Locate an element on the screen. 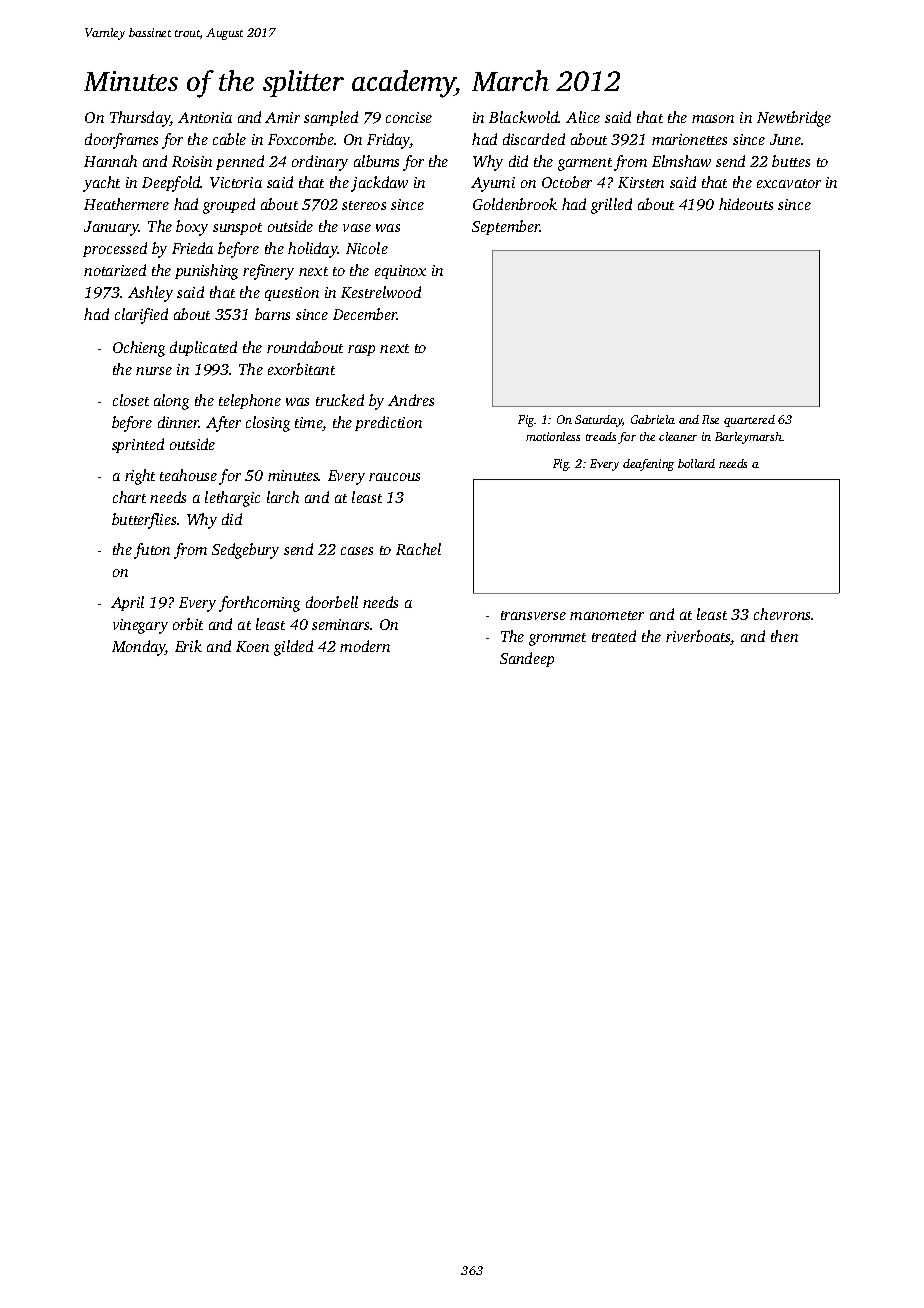 The height and width of the screenshot is (1308, 924). hideouts is located at coordinates (746, 204).
